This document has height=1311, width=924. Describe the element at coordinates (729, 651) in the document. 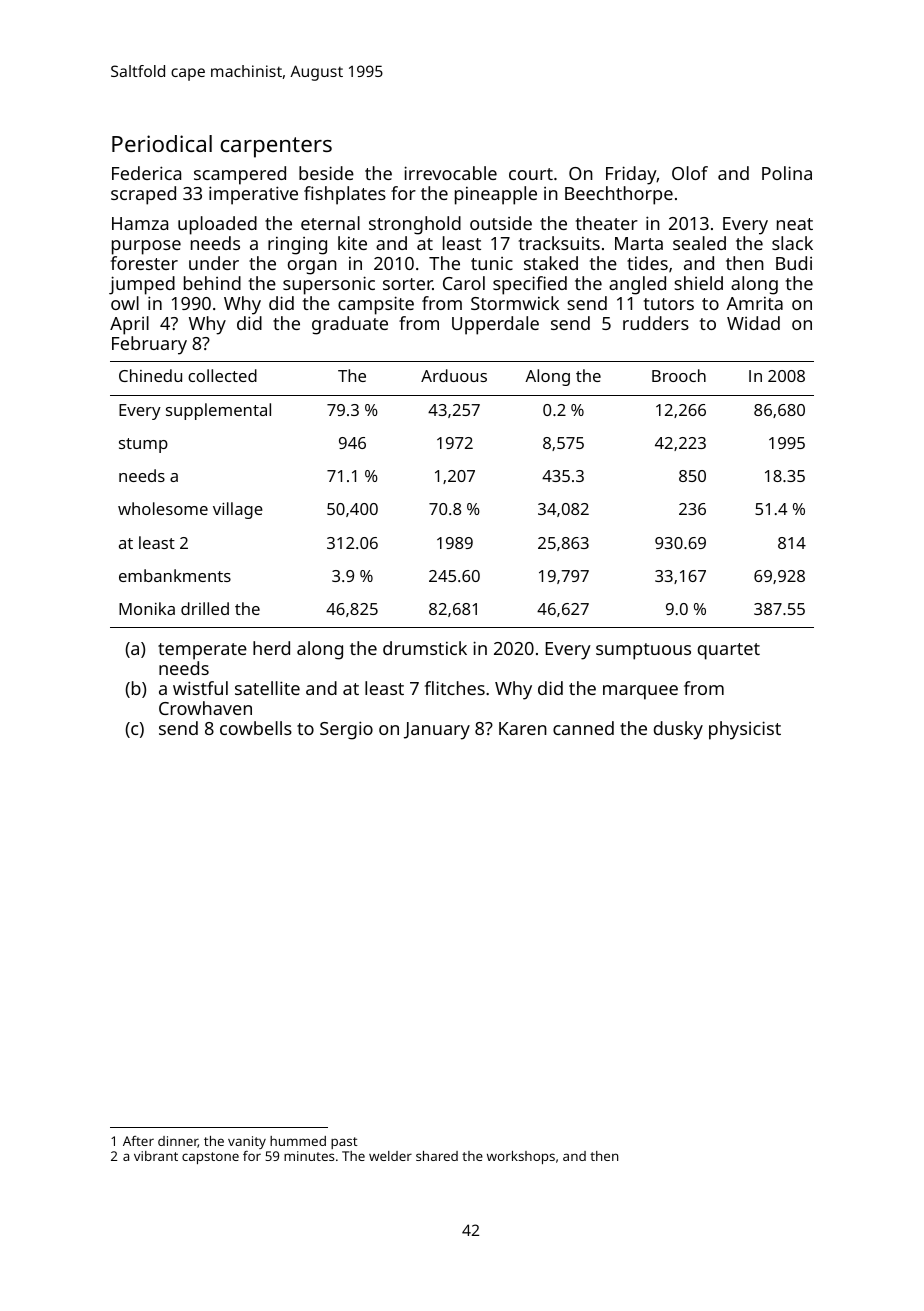

I see `quartet` at that location.
